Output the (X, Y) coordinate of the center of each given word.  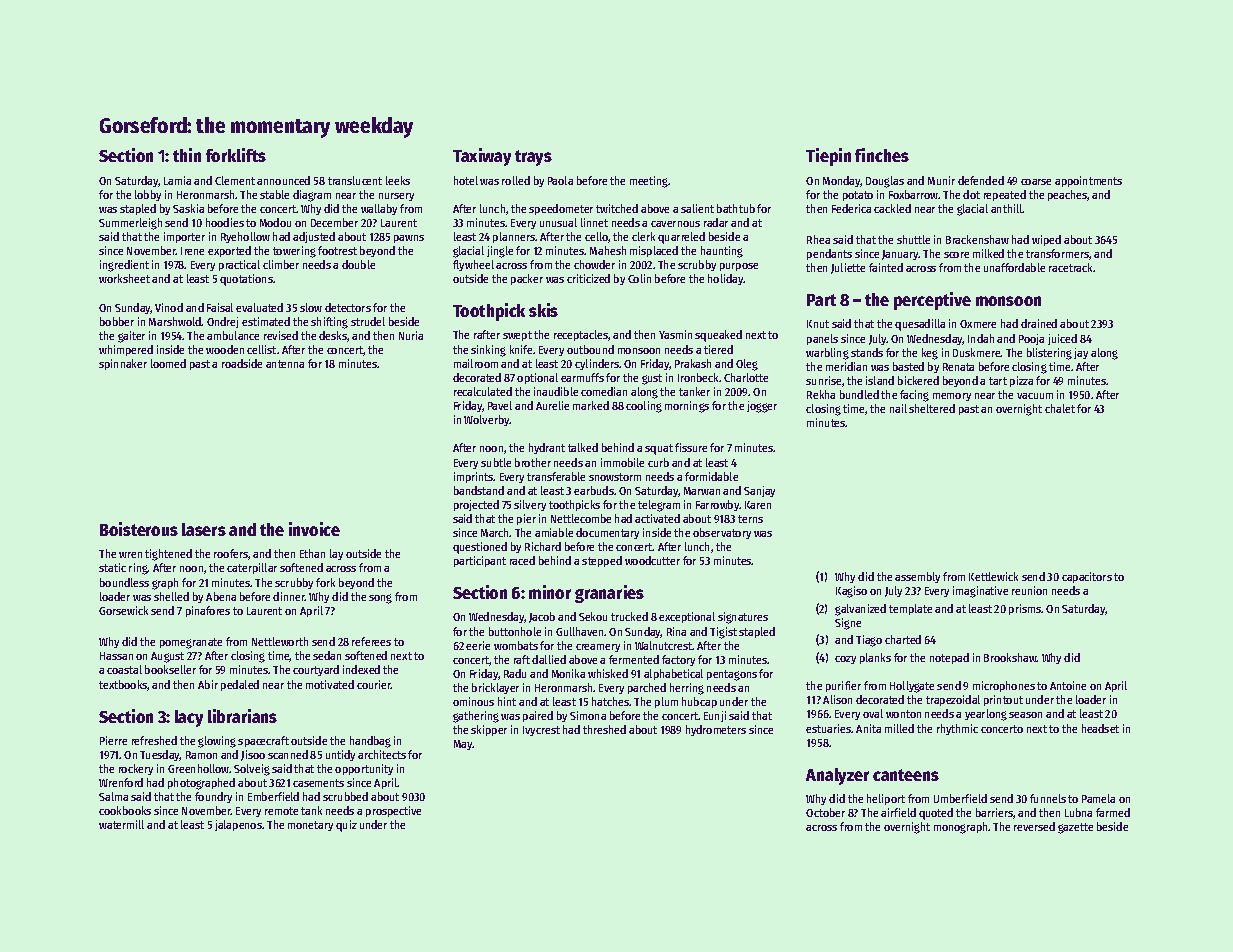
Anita (868, 728)
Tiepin (828, 157)
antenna (285, 364)
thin (187, 155)
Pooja (1031, 339)
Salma (113, 796)
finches (882, 155)
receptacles (581, 335)
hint (507, 701)
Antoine (1068, 685)
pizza (1021, 381)
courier (374, 684)
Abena (221, 596)
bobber (117, 321)
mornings (687, 407)
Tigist (723, 633)
